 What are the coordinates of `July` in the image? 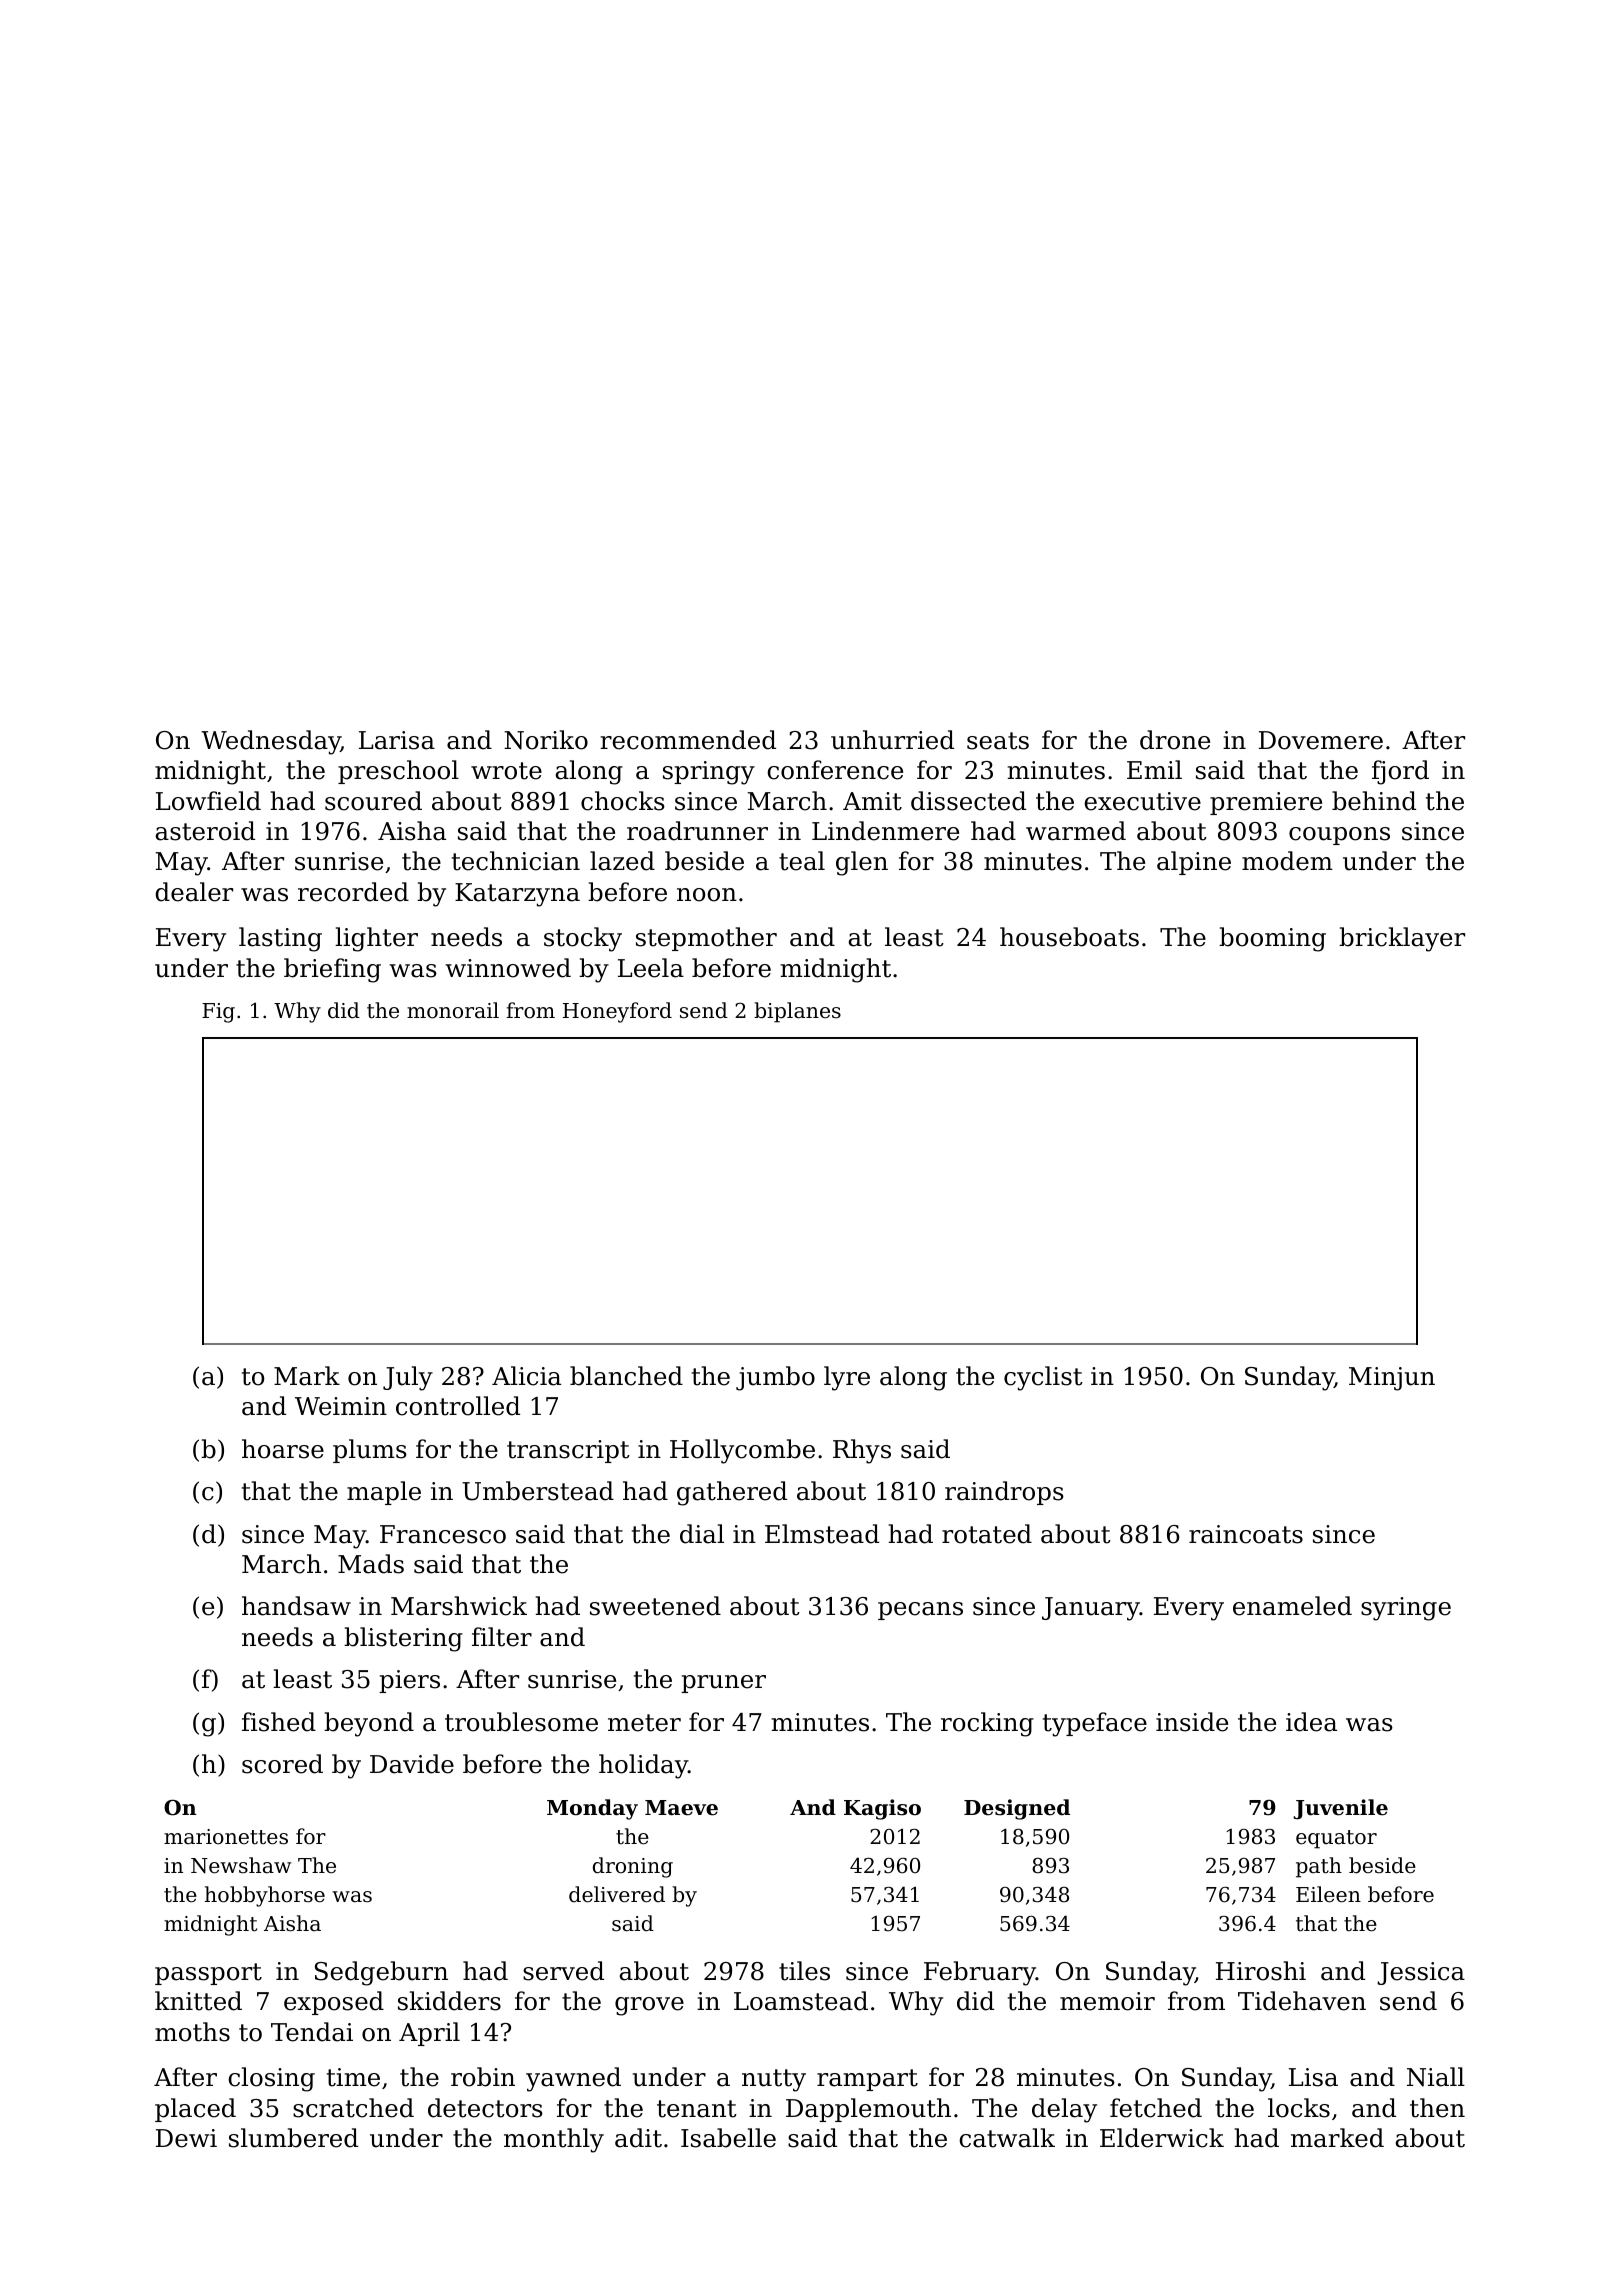 It's located at (408, 1378).
